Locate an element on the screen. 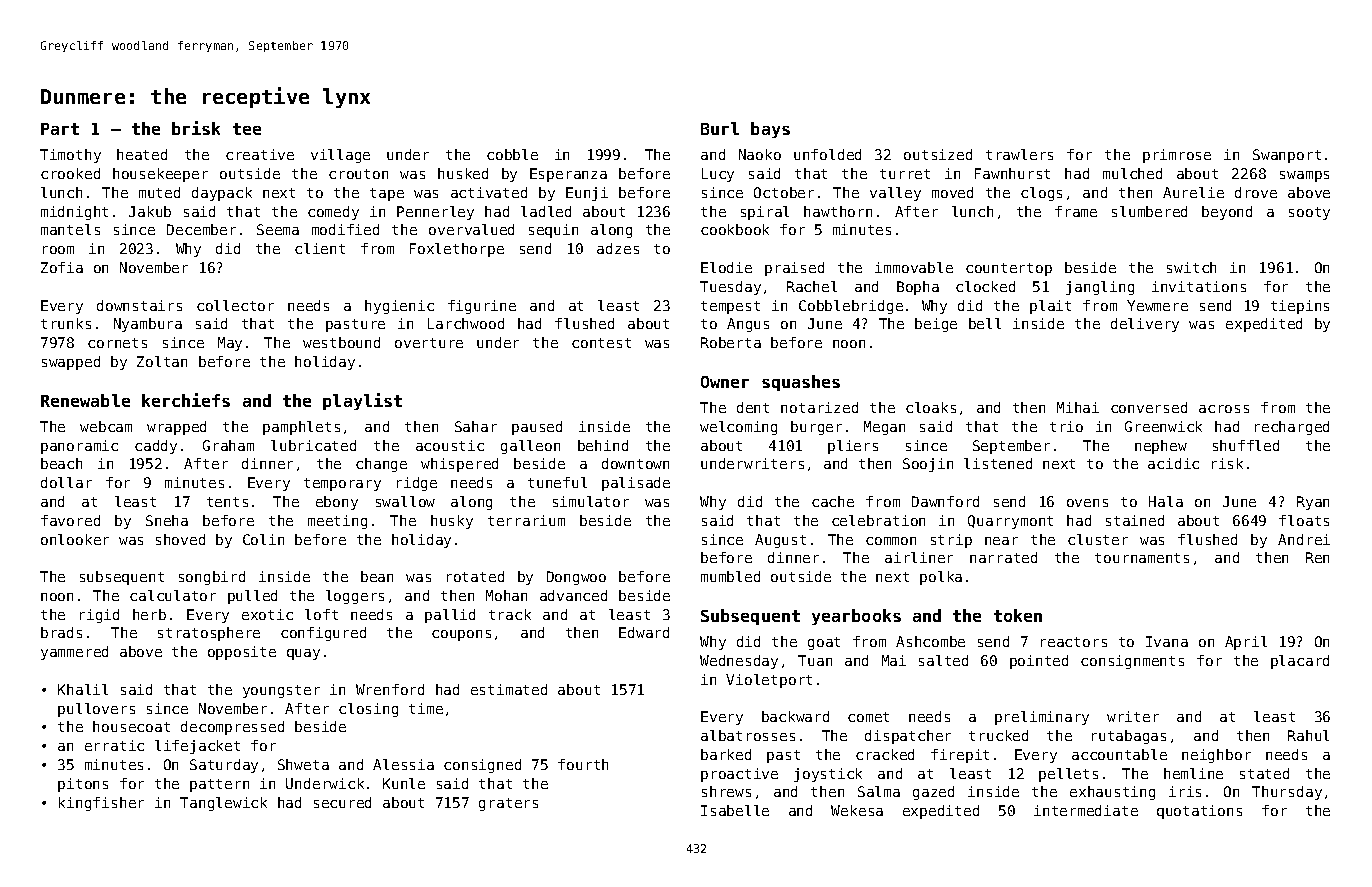  beach is located at coordinates (61, 463).
